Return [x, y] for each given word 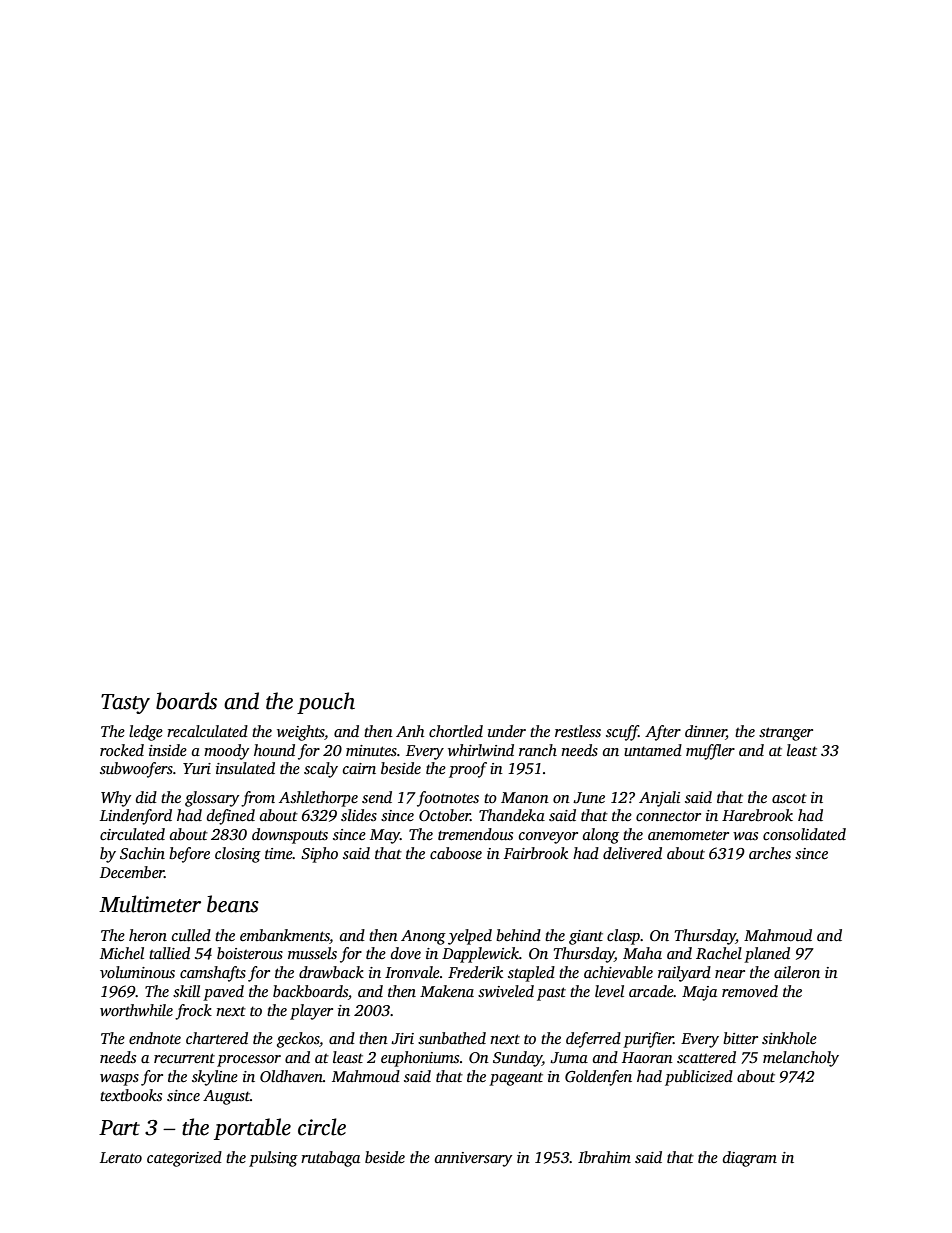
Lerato [121, 1157]
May [385, 836]
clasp [623, 937]
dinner [705, 731]
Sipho [319, 855]
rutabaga [330, 1159]
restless [578, 731]
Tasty [125, 704]
